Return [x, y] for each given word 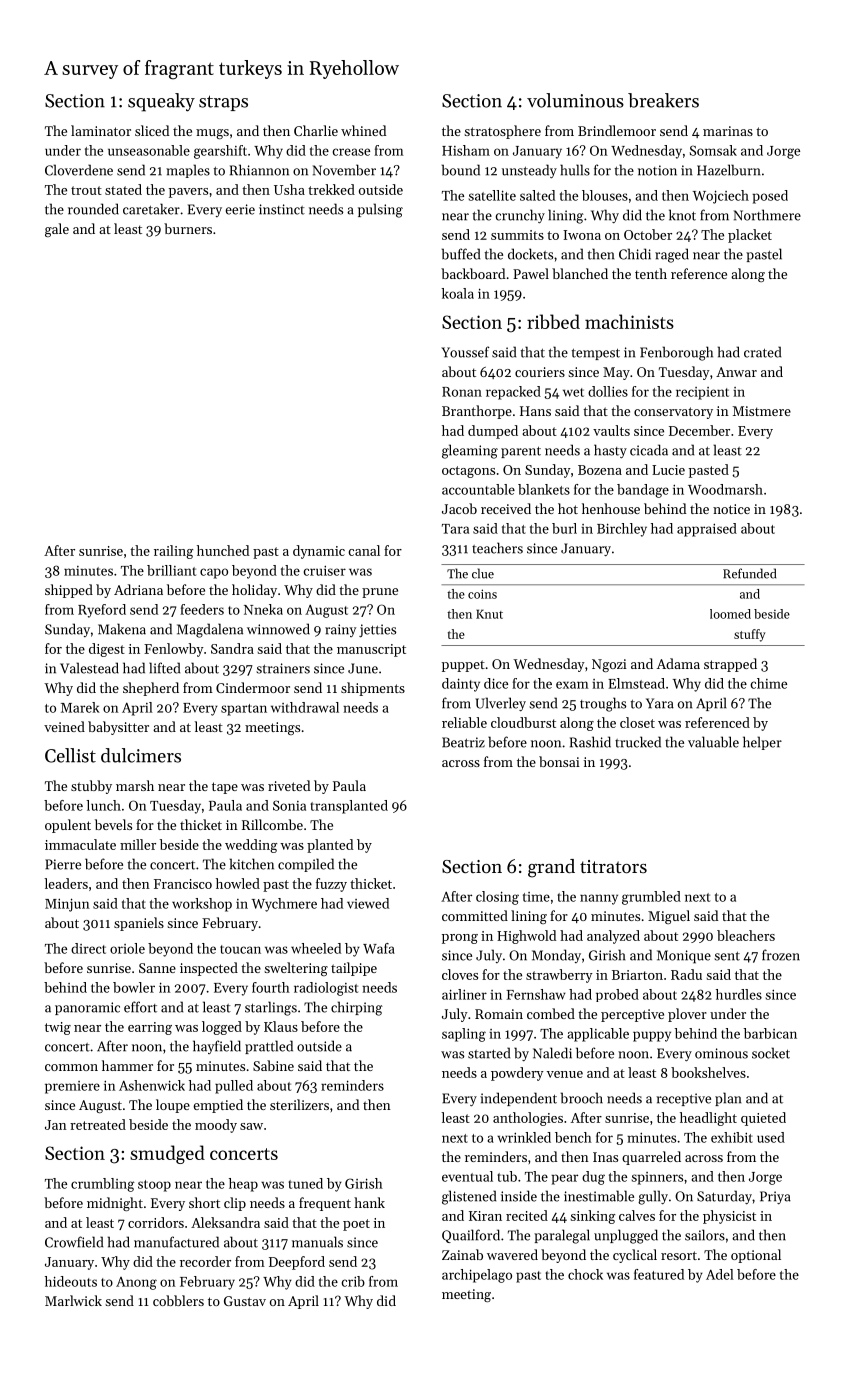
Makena [122, 629]
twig [58, 1028]
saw [251, 1126]
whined [363, 130]
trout [86, 190]
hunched [223, 550]
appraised [707, 530]
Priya [775, 1197]
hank [369, 1202]
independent [518, 1099]
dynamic [319, 552]
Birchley [622, 530]
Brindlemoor [617, 130]
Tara [455, 529]
